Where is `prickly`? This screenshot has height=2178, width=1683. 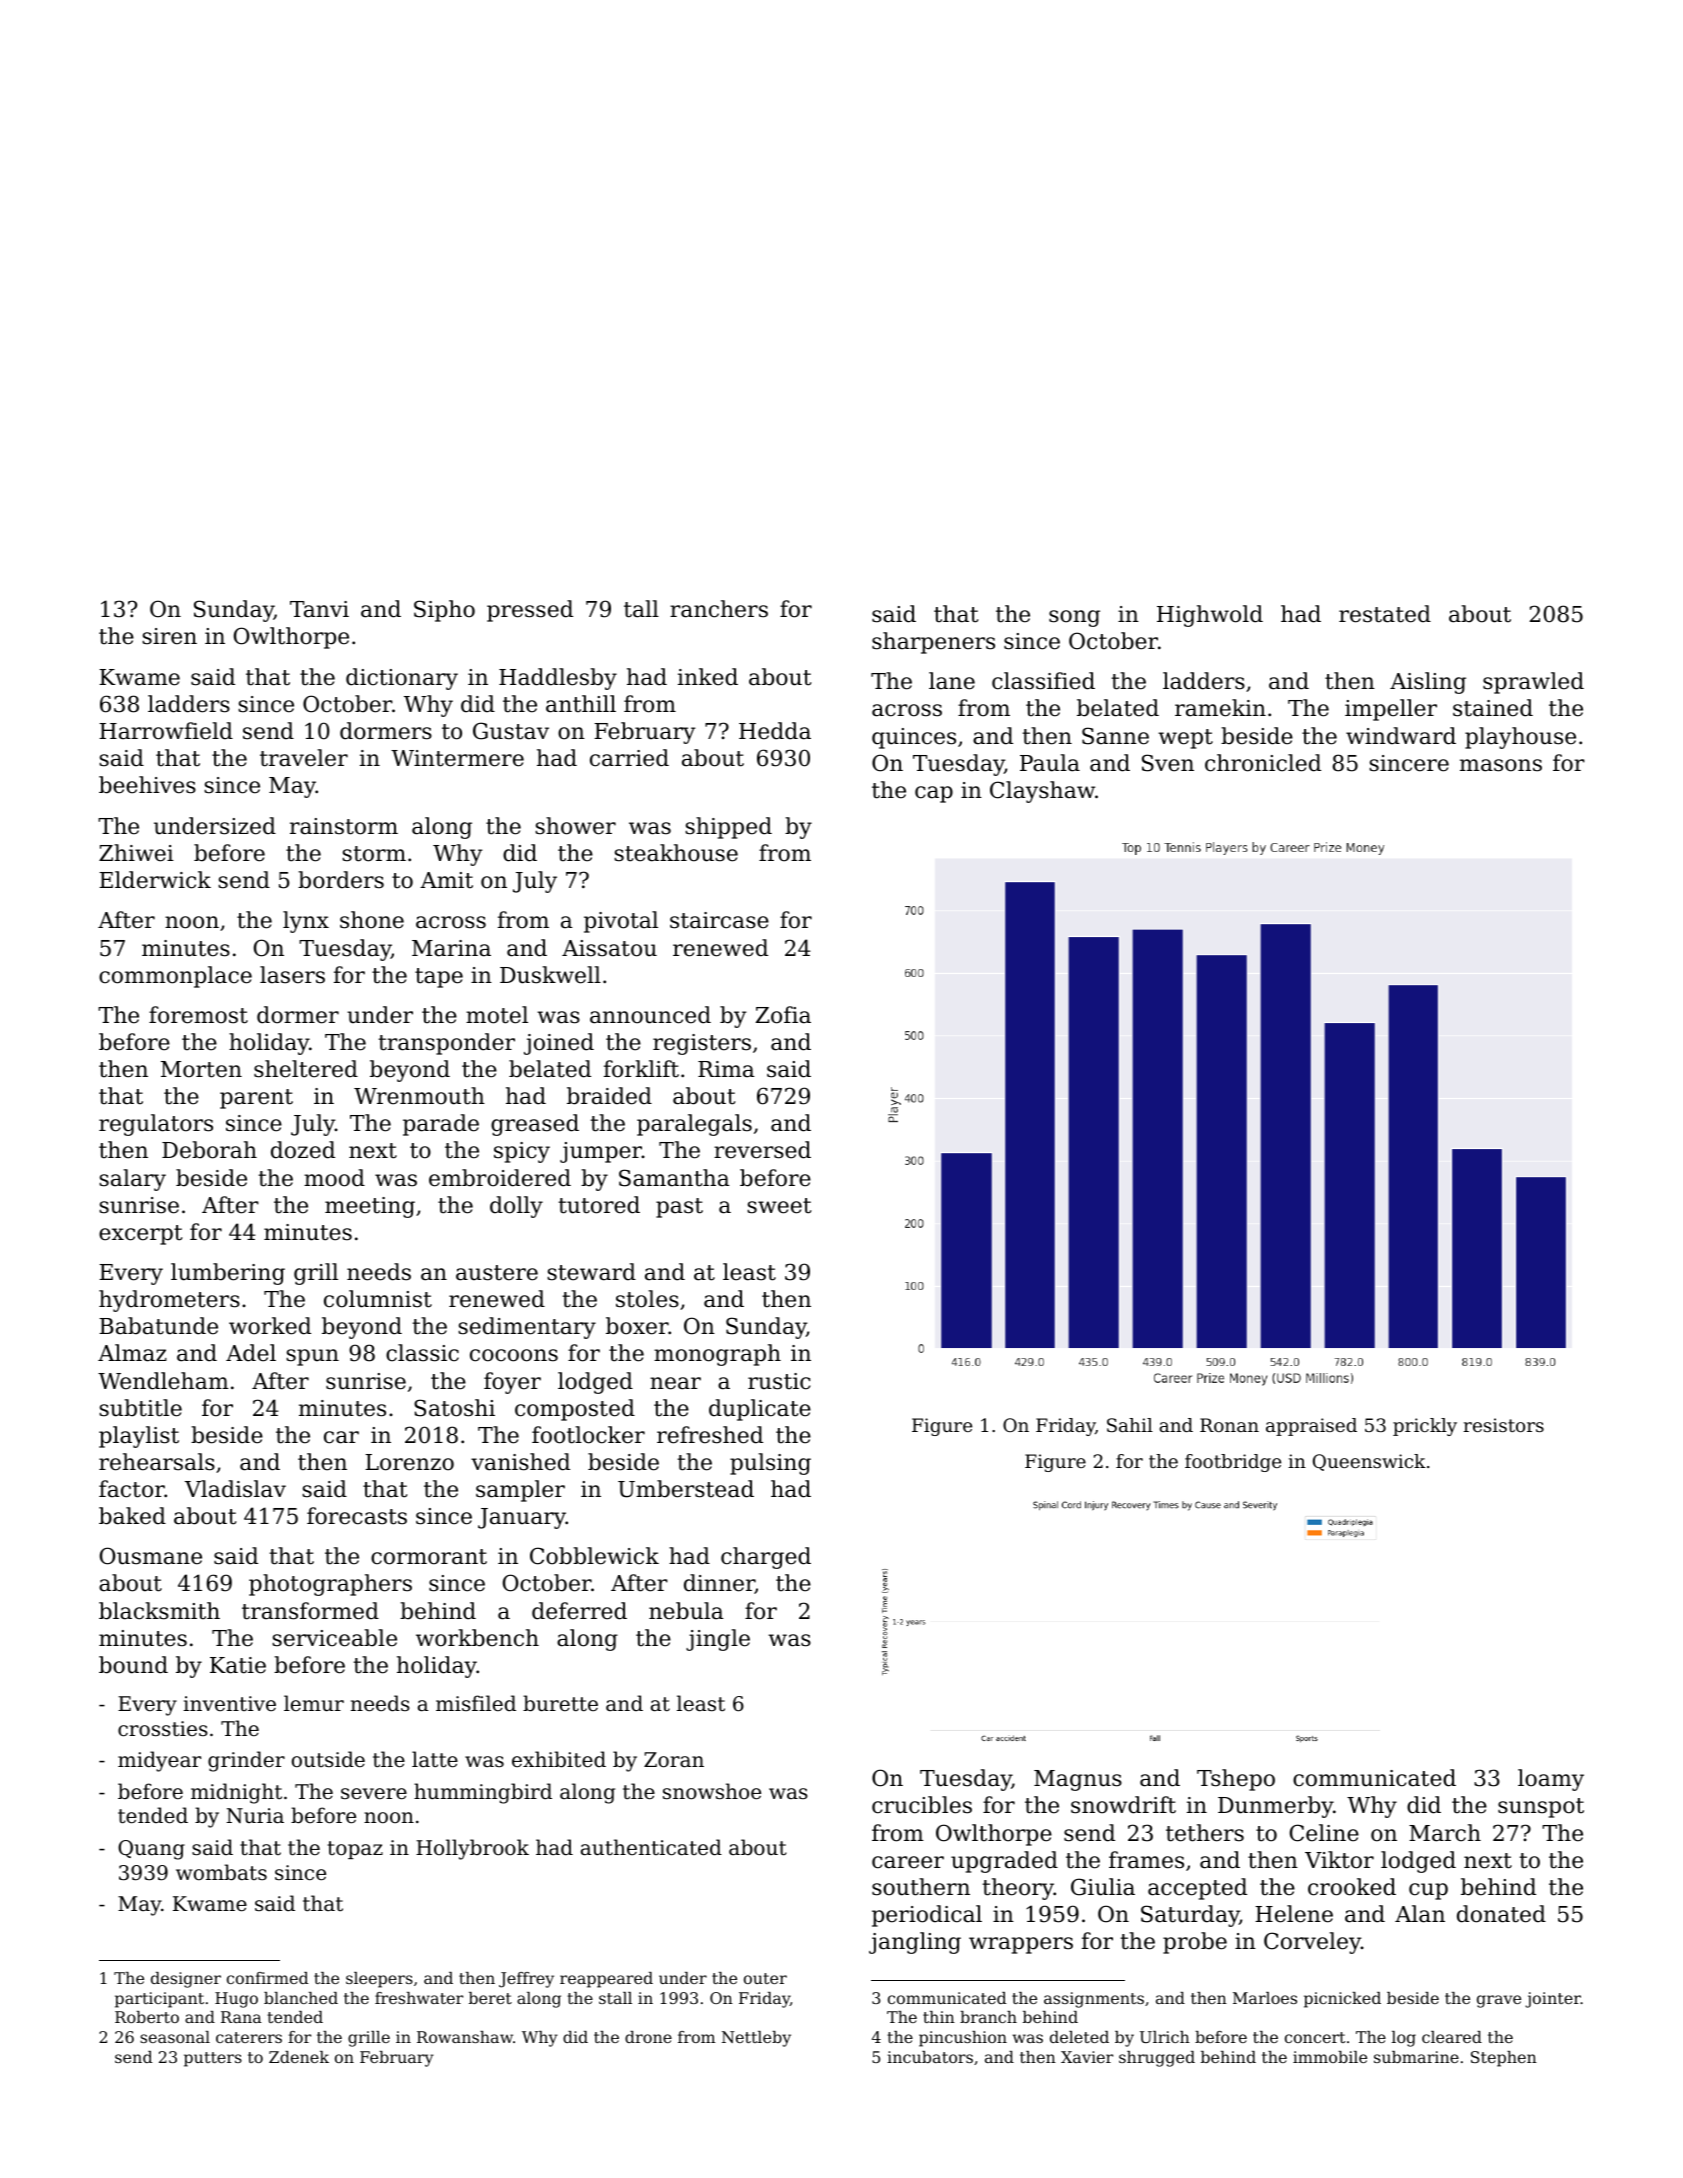
prickly is located at coordinates (1425, 1427).
